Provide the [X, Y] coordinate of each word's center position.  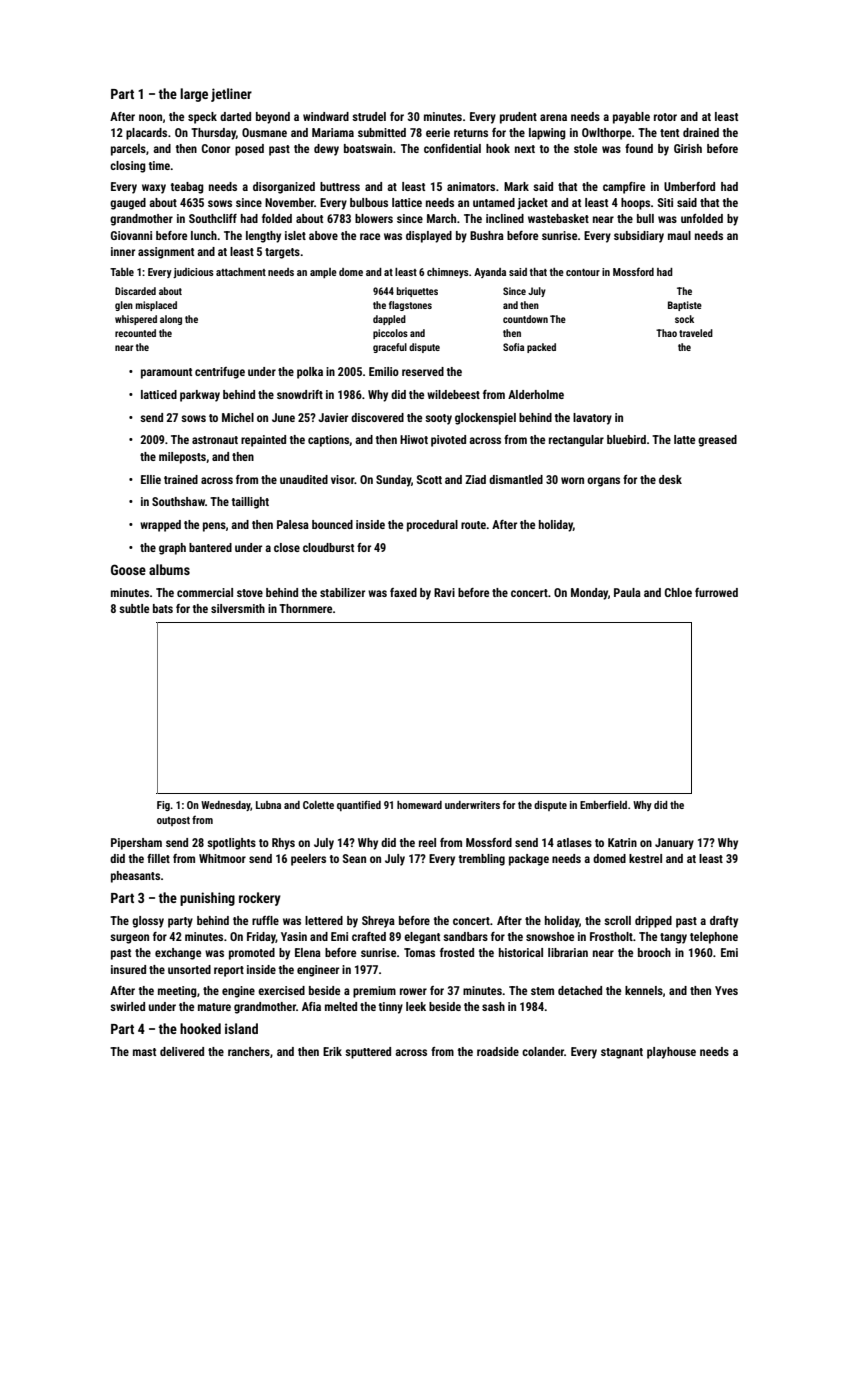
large [194, 95]
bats [163, 608]
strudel [369, 116]
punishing [207, 899]
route [474, 525]
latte [684, 439]
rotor [665, 117]
